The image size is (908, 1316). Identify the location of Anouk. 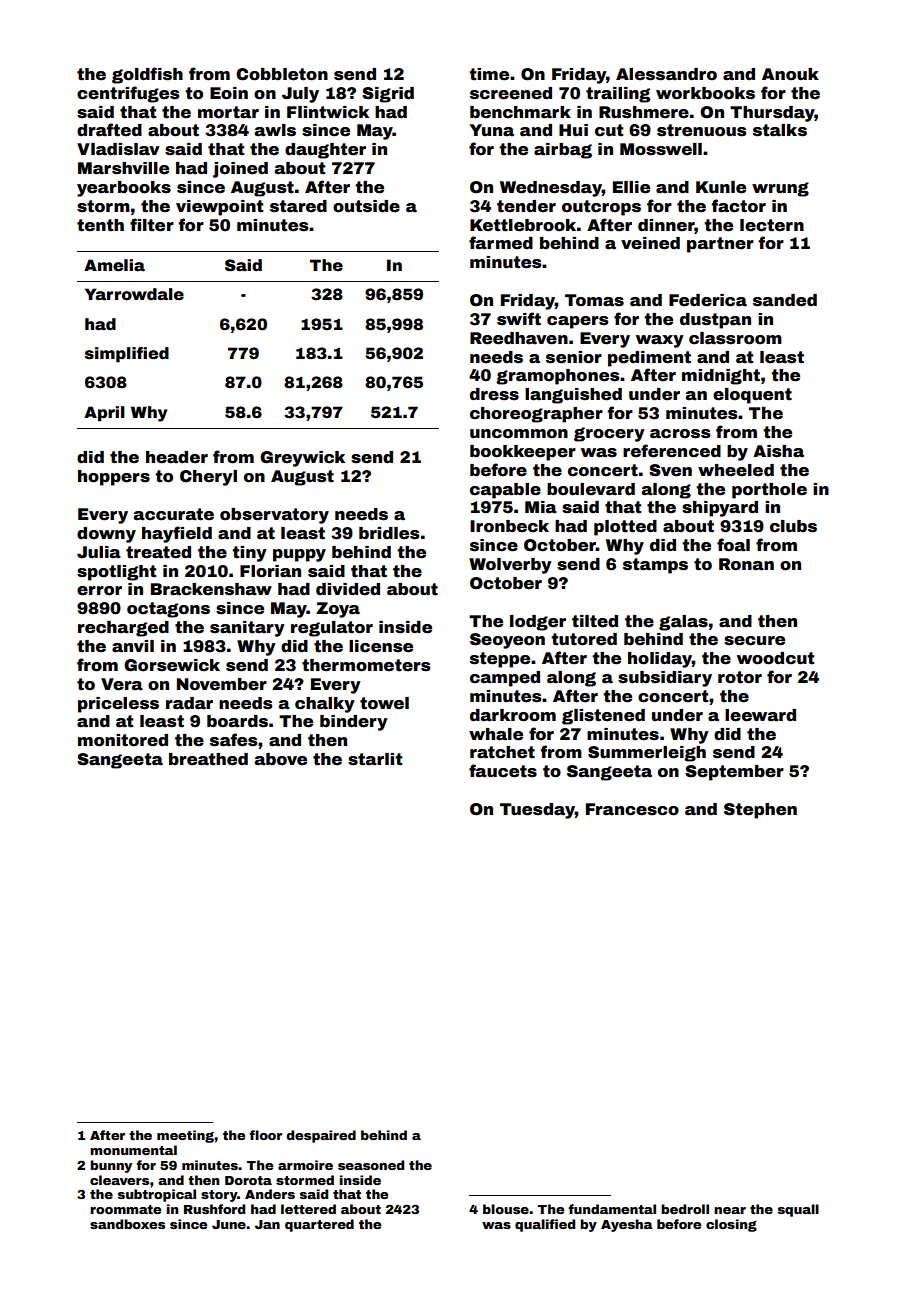
(790, 74).
